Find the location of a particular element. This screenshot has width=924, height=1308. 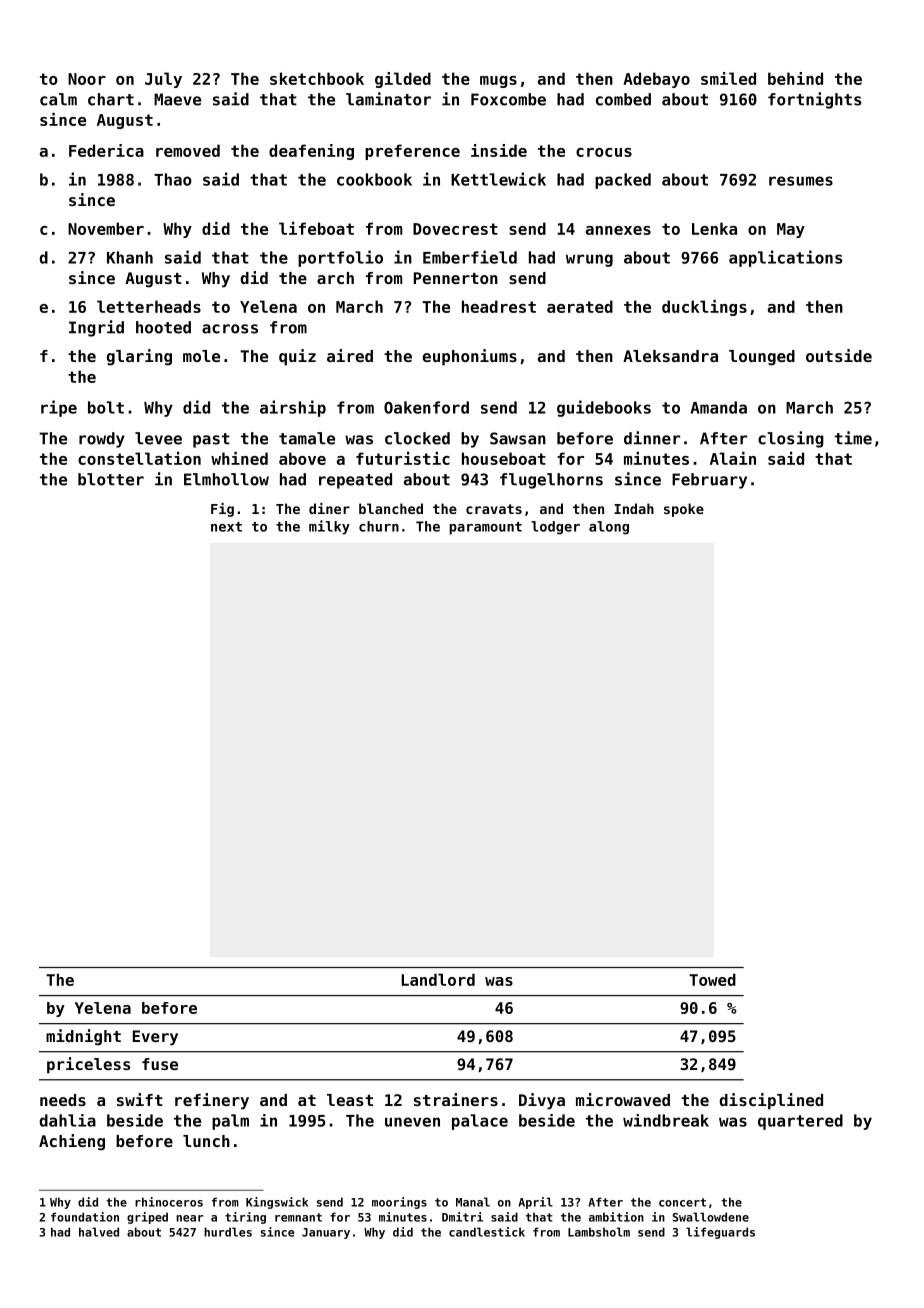

next is located at coordinates (226, 527).
